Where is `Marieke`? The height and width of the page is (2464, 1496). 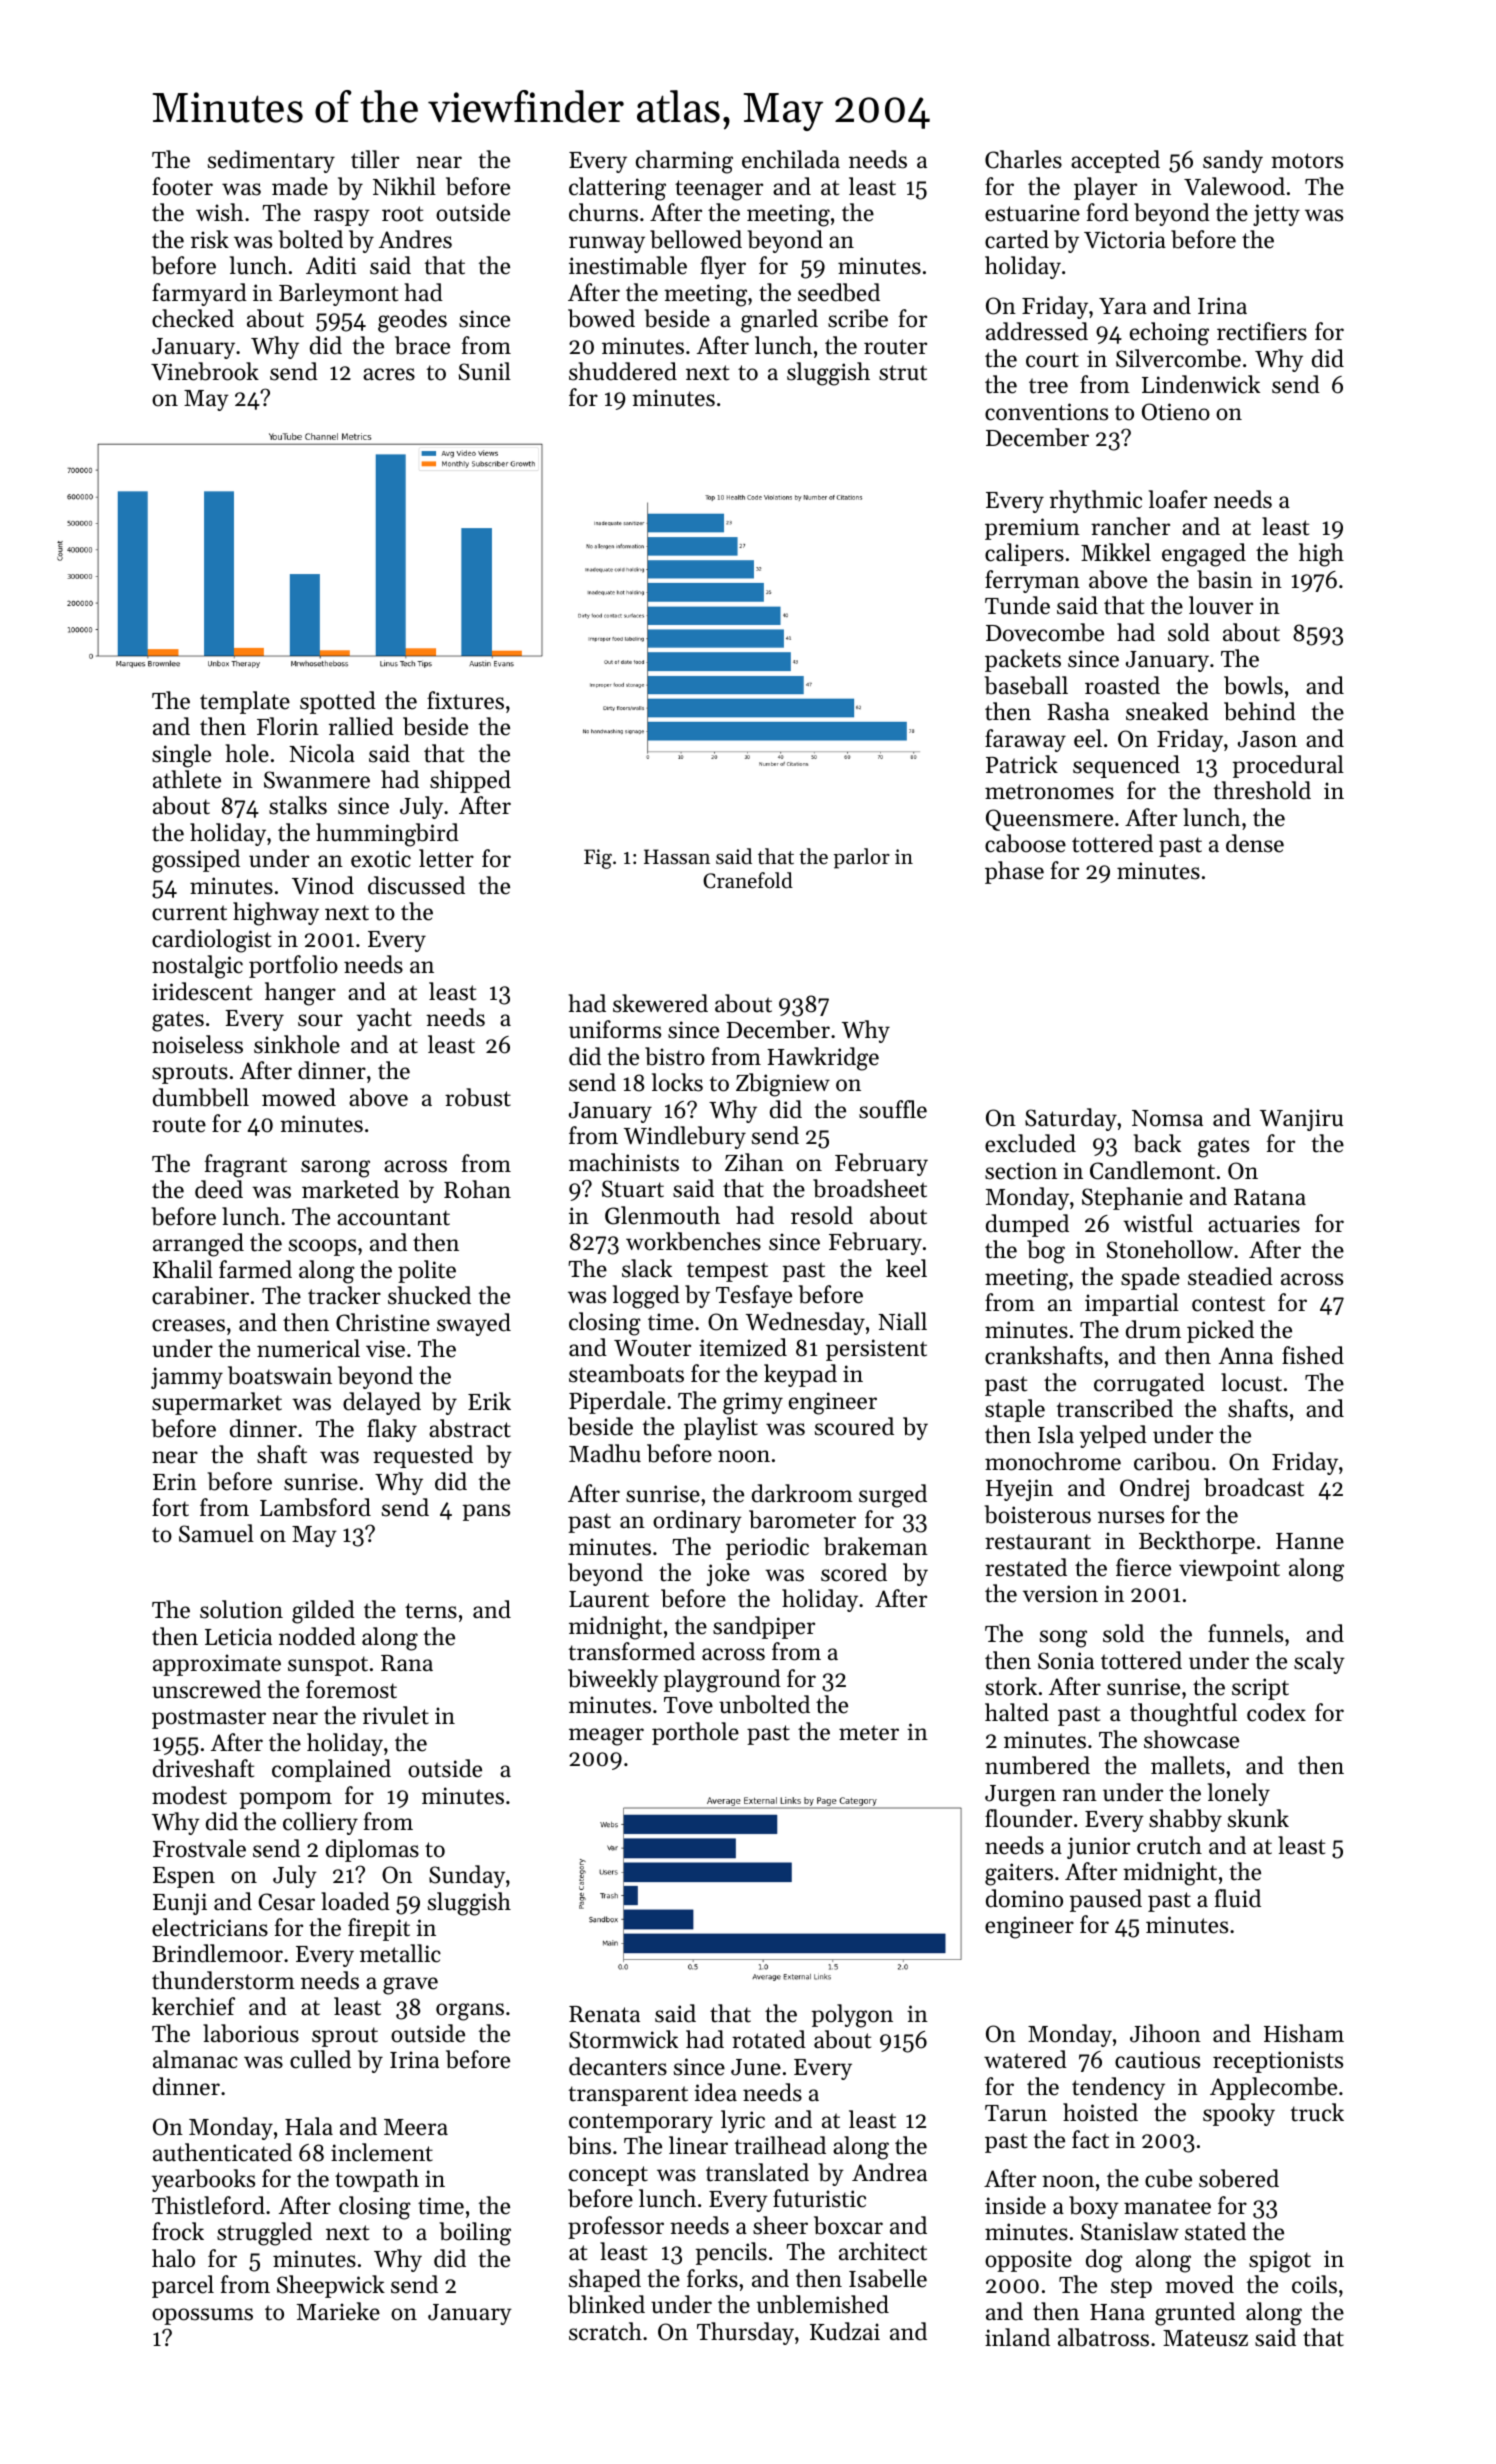
Marieke is located at coordinates (338, 2311).
